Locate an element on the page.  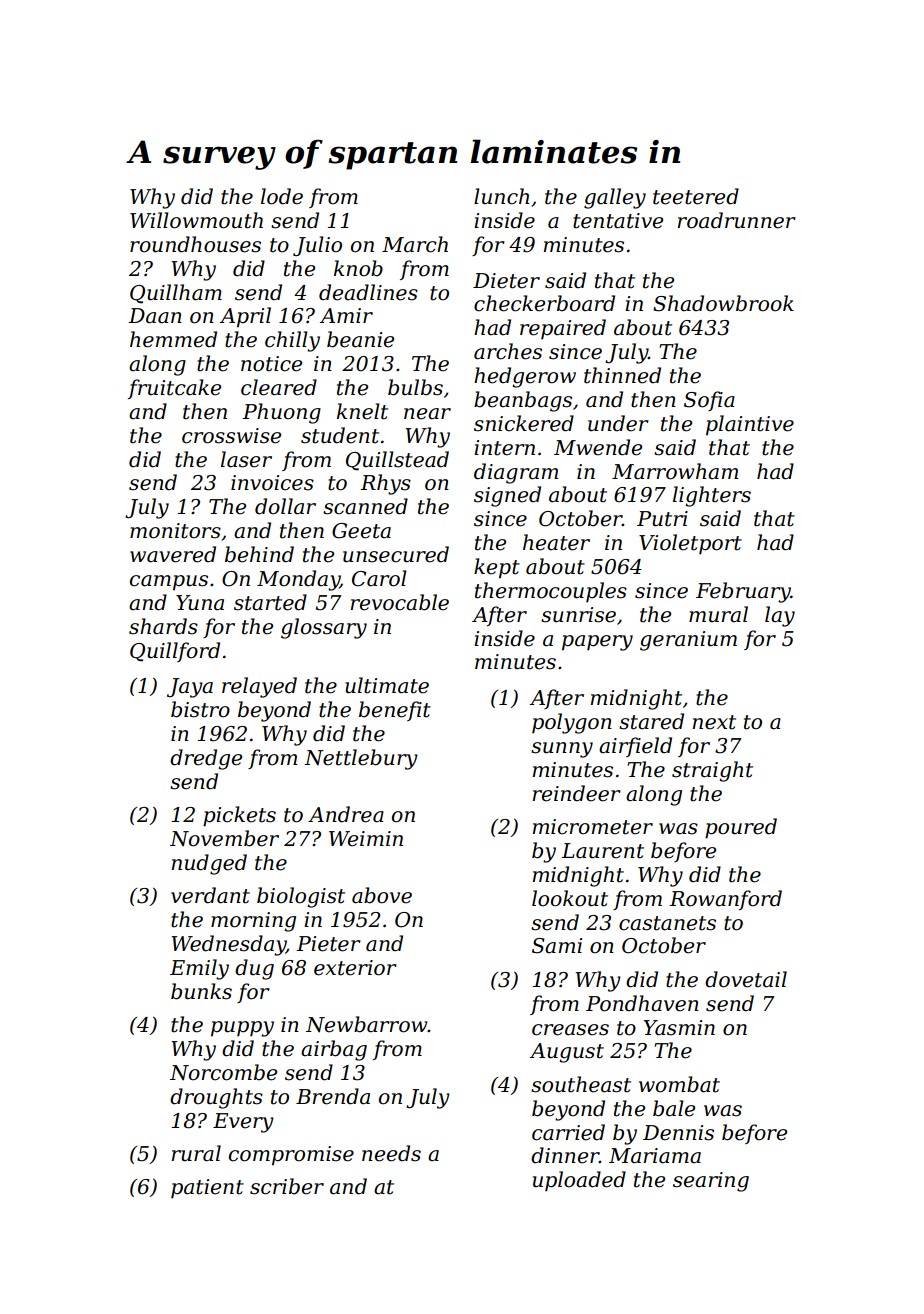
Shadowbrook is located at coordinates (723, 303).
